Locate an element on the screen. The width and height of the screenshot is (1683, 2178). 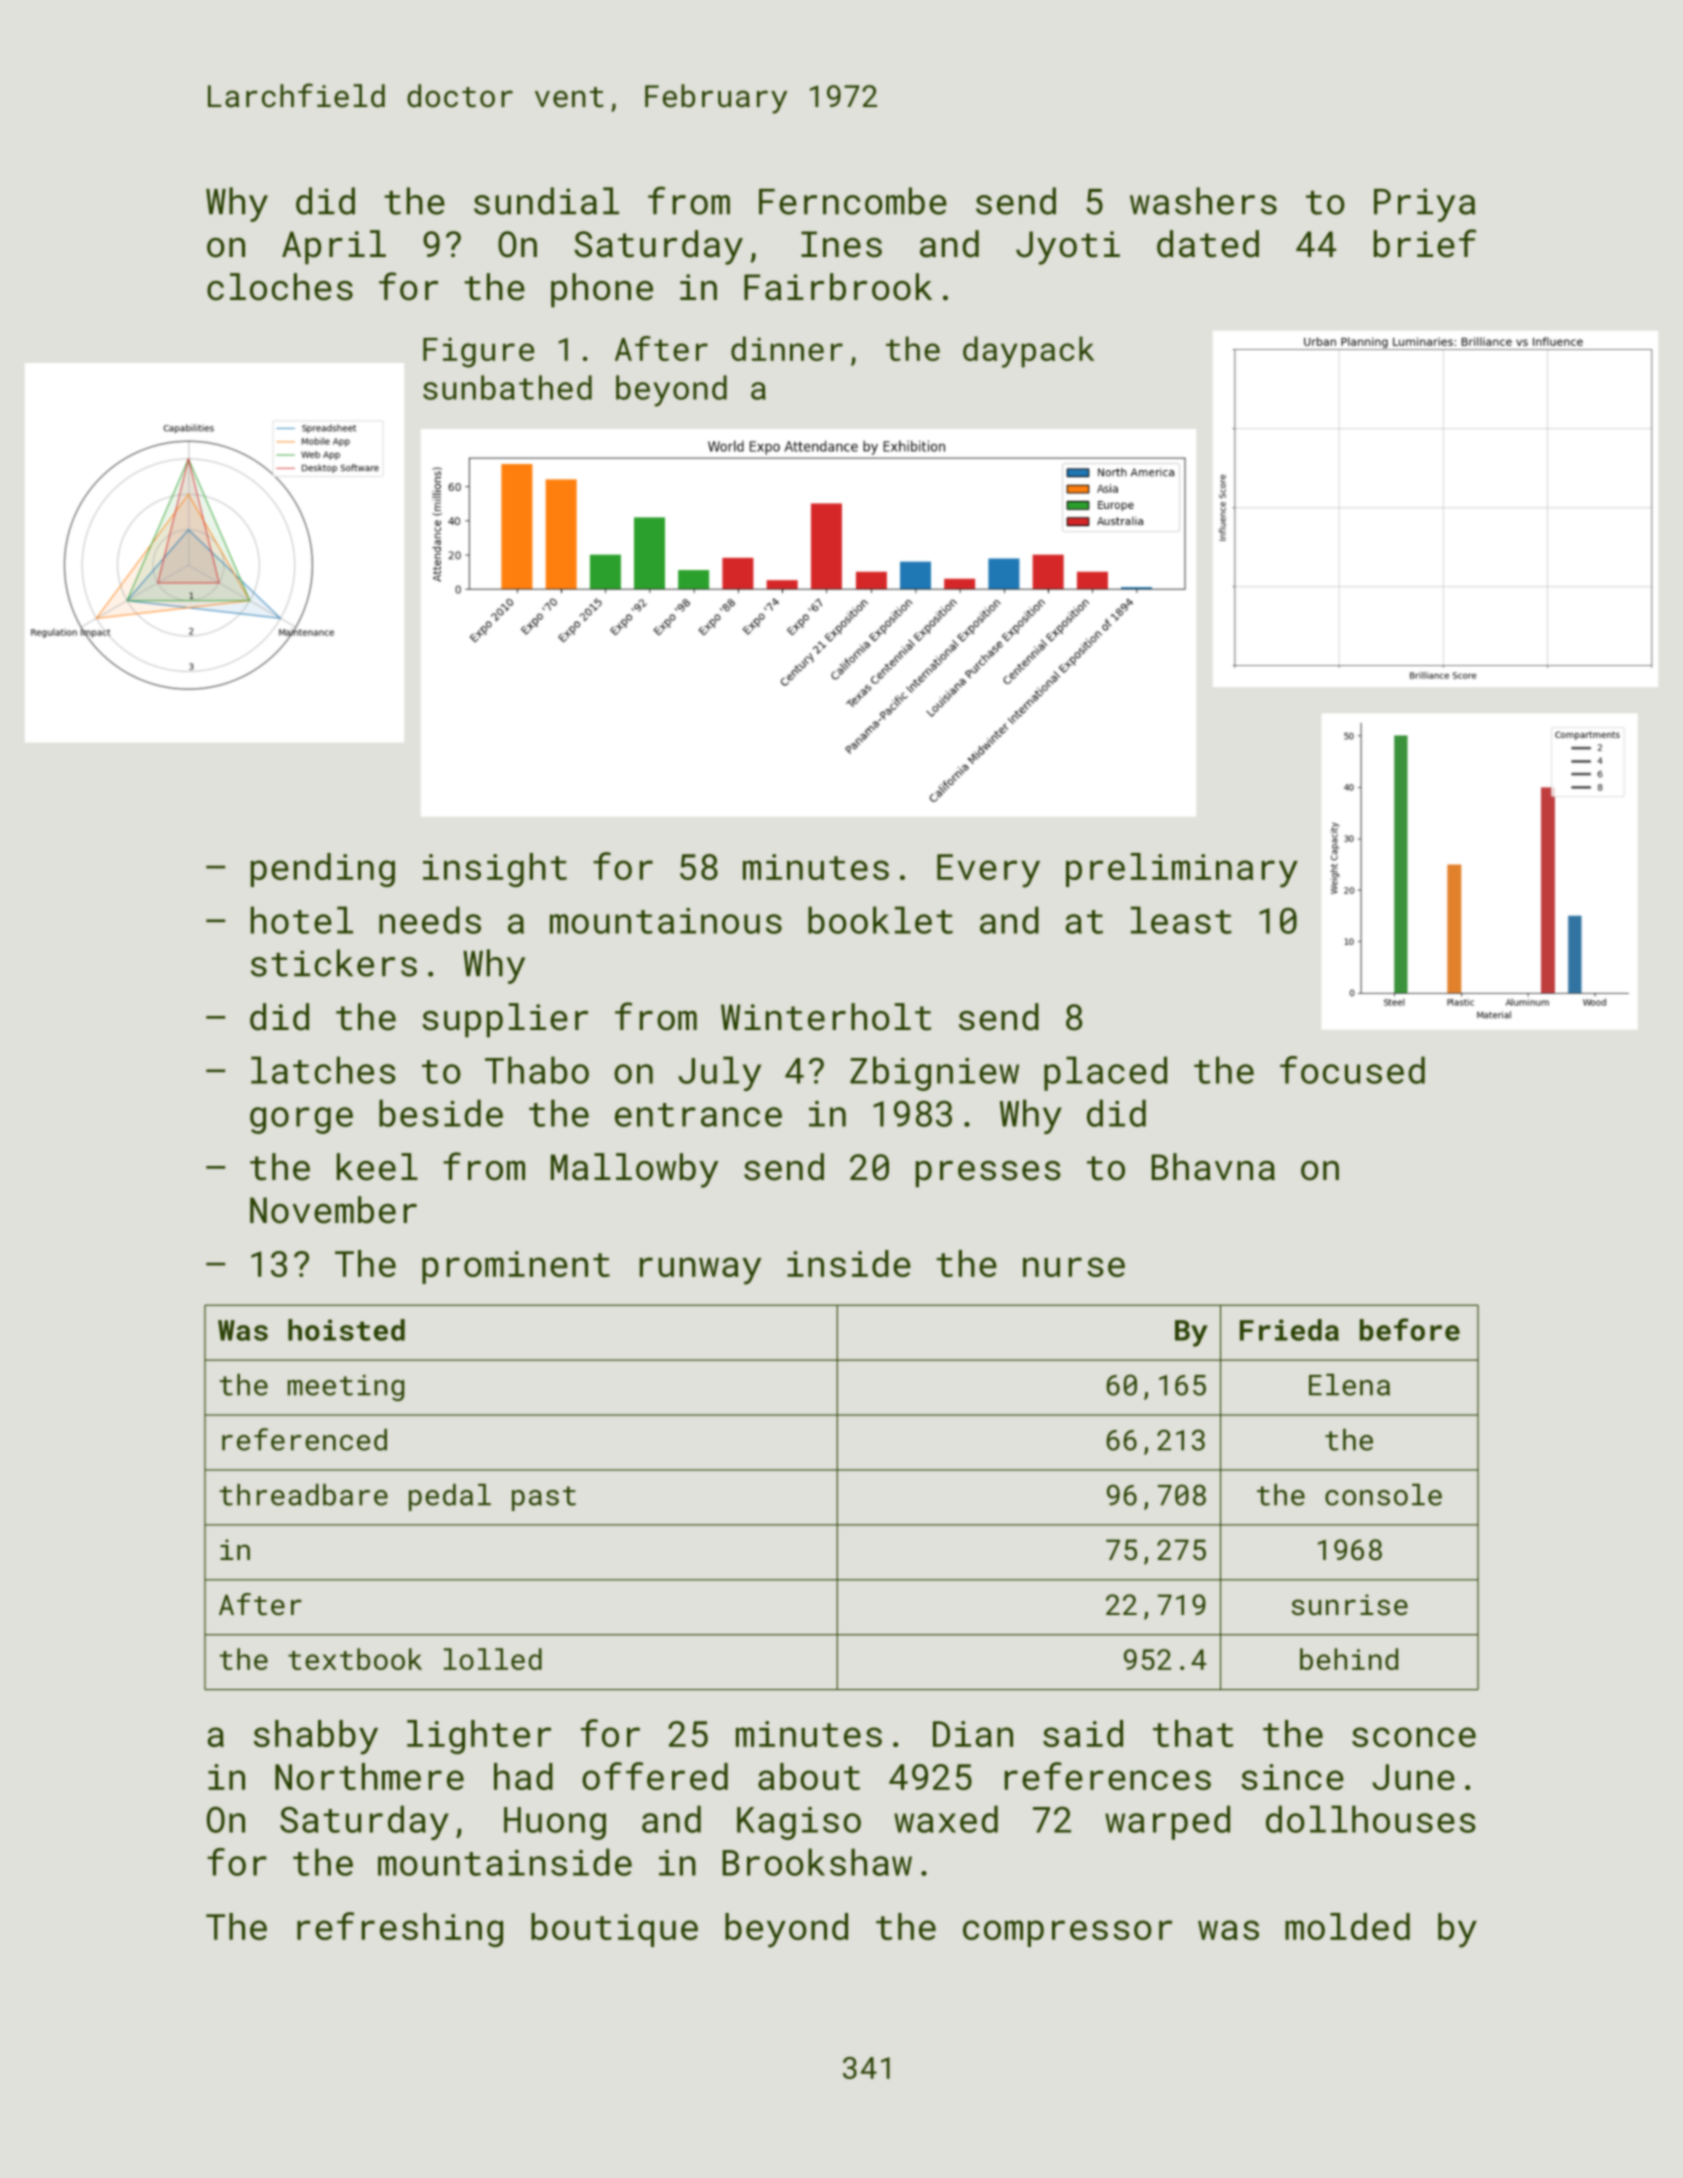
focused is located at coordinates (1352, 1070).
